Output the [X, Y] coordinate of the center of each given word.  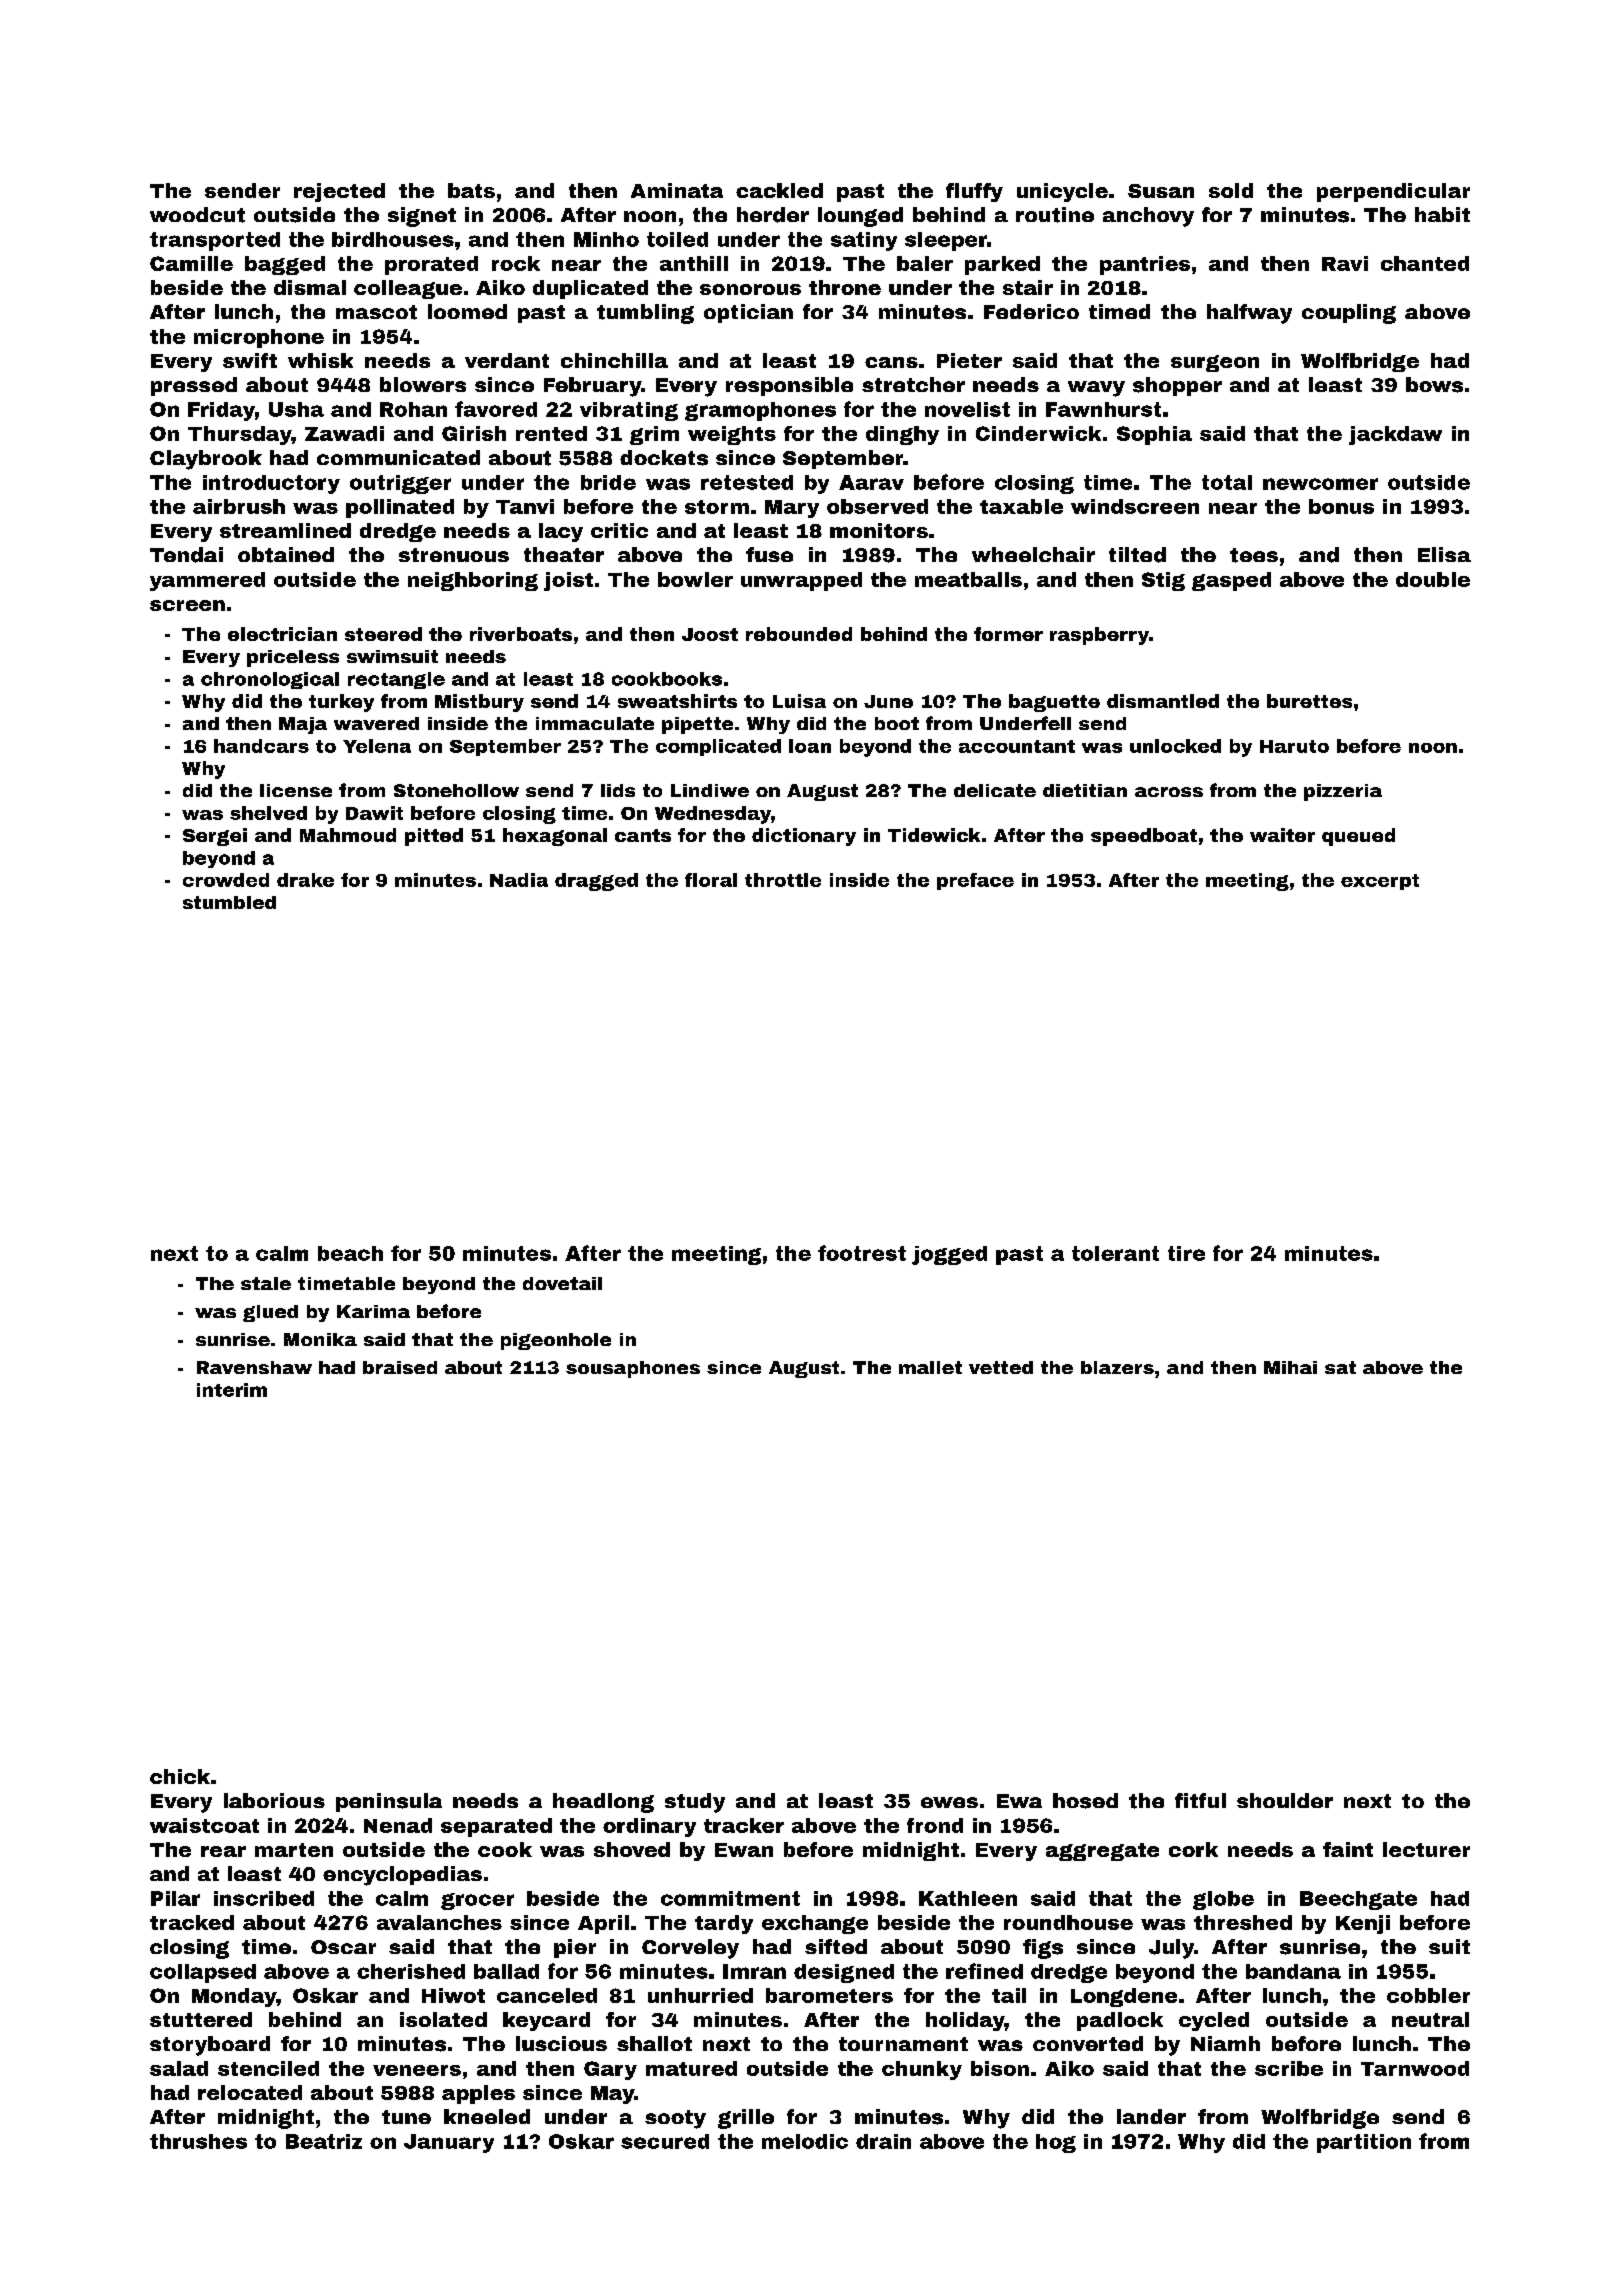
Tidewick [934, 835]
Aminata [677, 190]
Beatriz [324, 2141]
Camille [191, 263]
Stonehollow [456, 790]
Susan [1161, 191]
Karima [373, 1311]
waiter [1282, 835]
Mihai [1290, 1367]
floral [711, 880]
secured [665, 2141]
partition [1364, 2143]
